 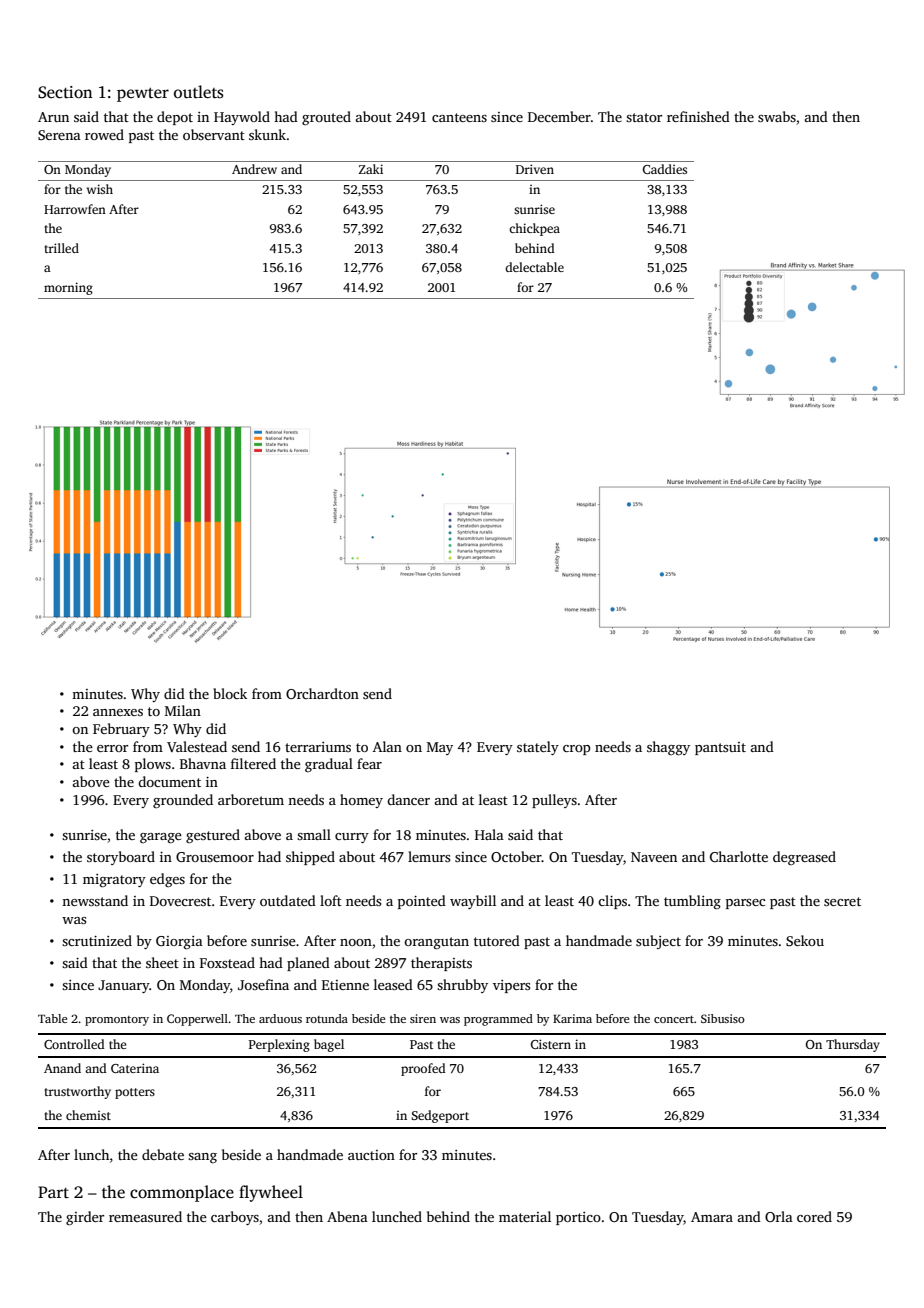 I want to click on crop, so click(x=577, y=750).
